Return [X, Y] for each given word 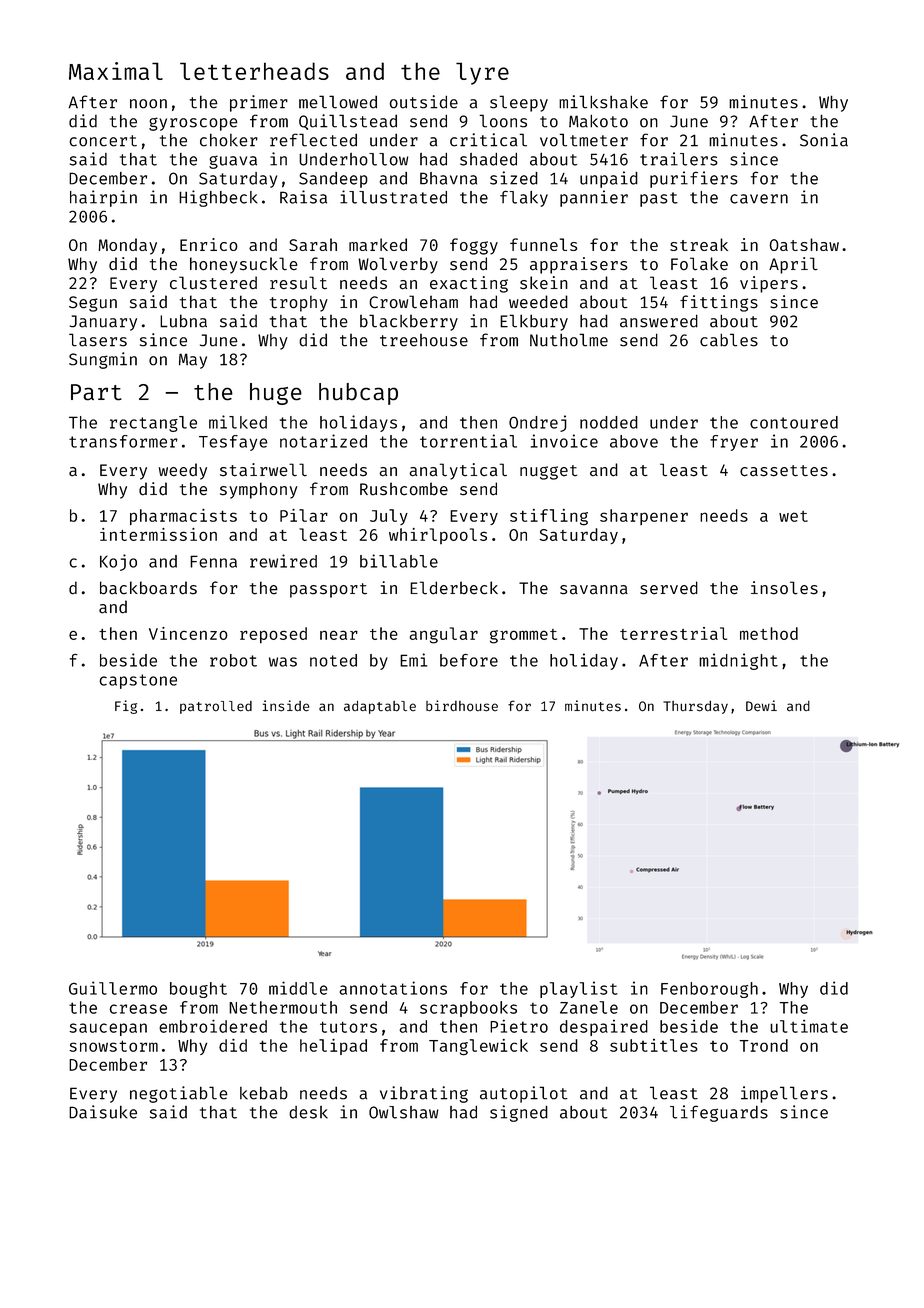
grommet [523, 636]
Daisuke [103, 1112]
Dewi [761, 706]
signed [519, 1113]
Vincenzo [188, 633]
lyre [482, 73]
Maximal [116, 71]
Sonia [824, 140]
